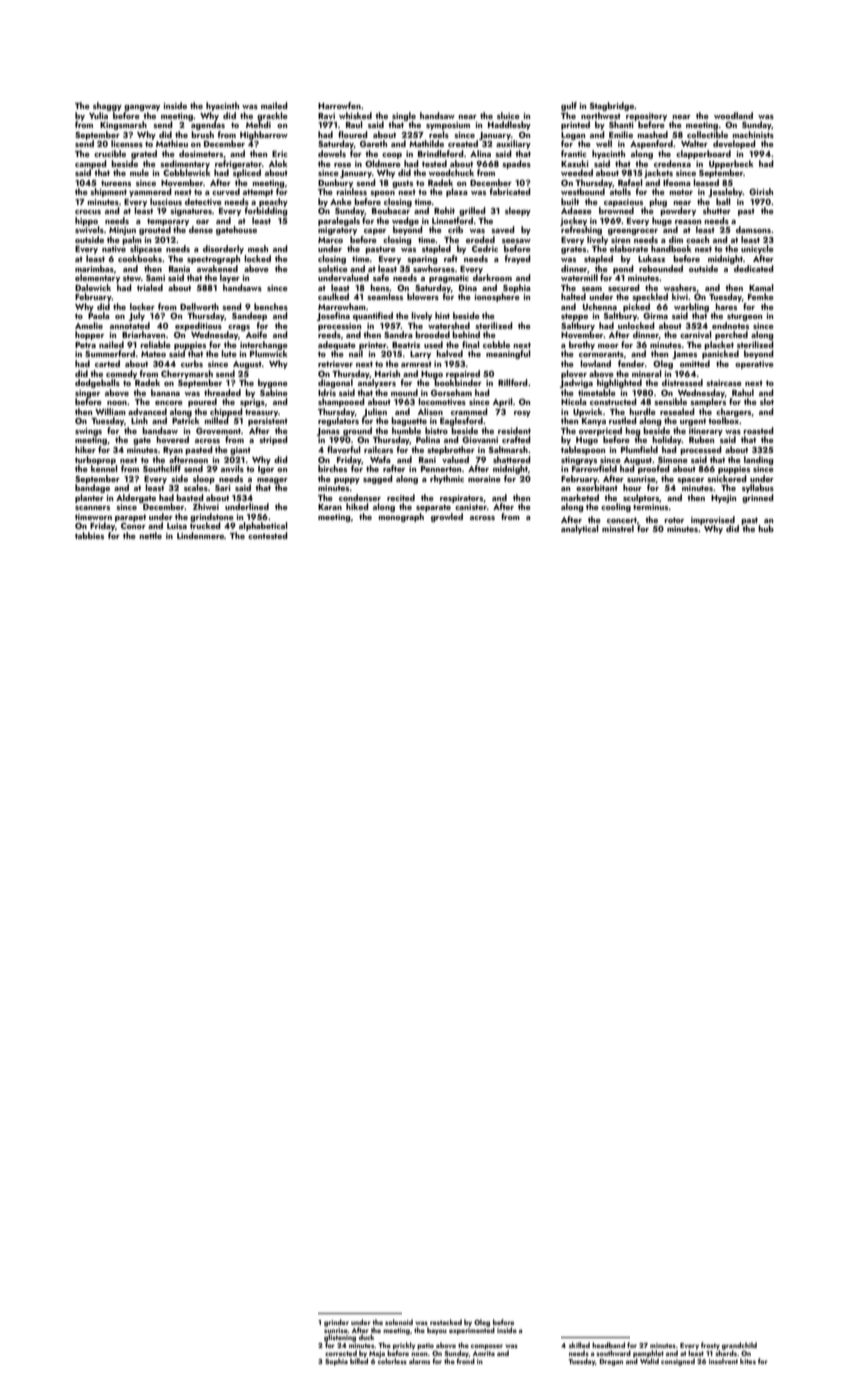  I want to click on sluice, so click(508, 115).
